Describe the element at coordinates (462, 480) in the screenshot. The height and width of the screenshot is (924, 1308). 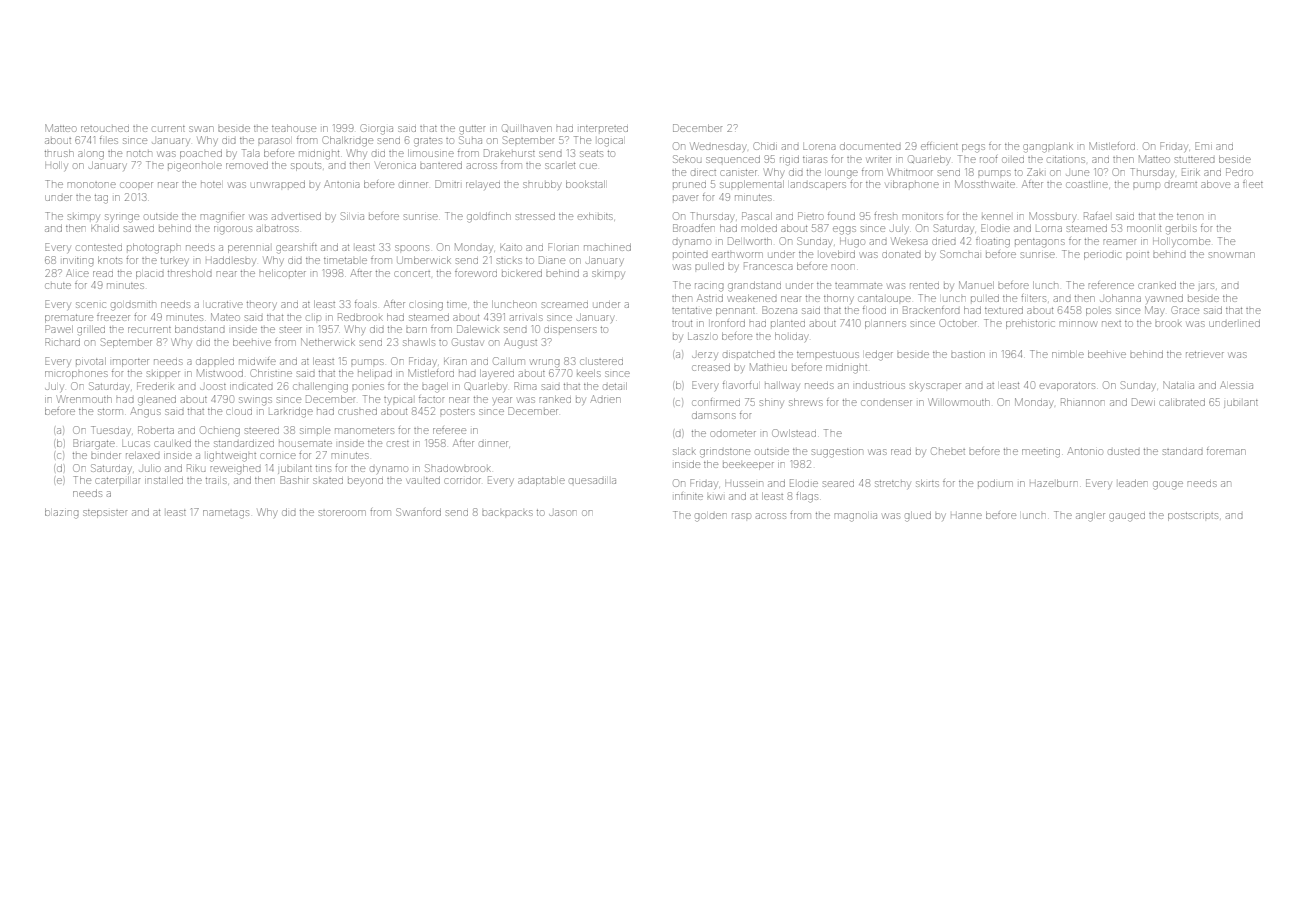
I see `corridor` at that location.
